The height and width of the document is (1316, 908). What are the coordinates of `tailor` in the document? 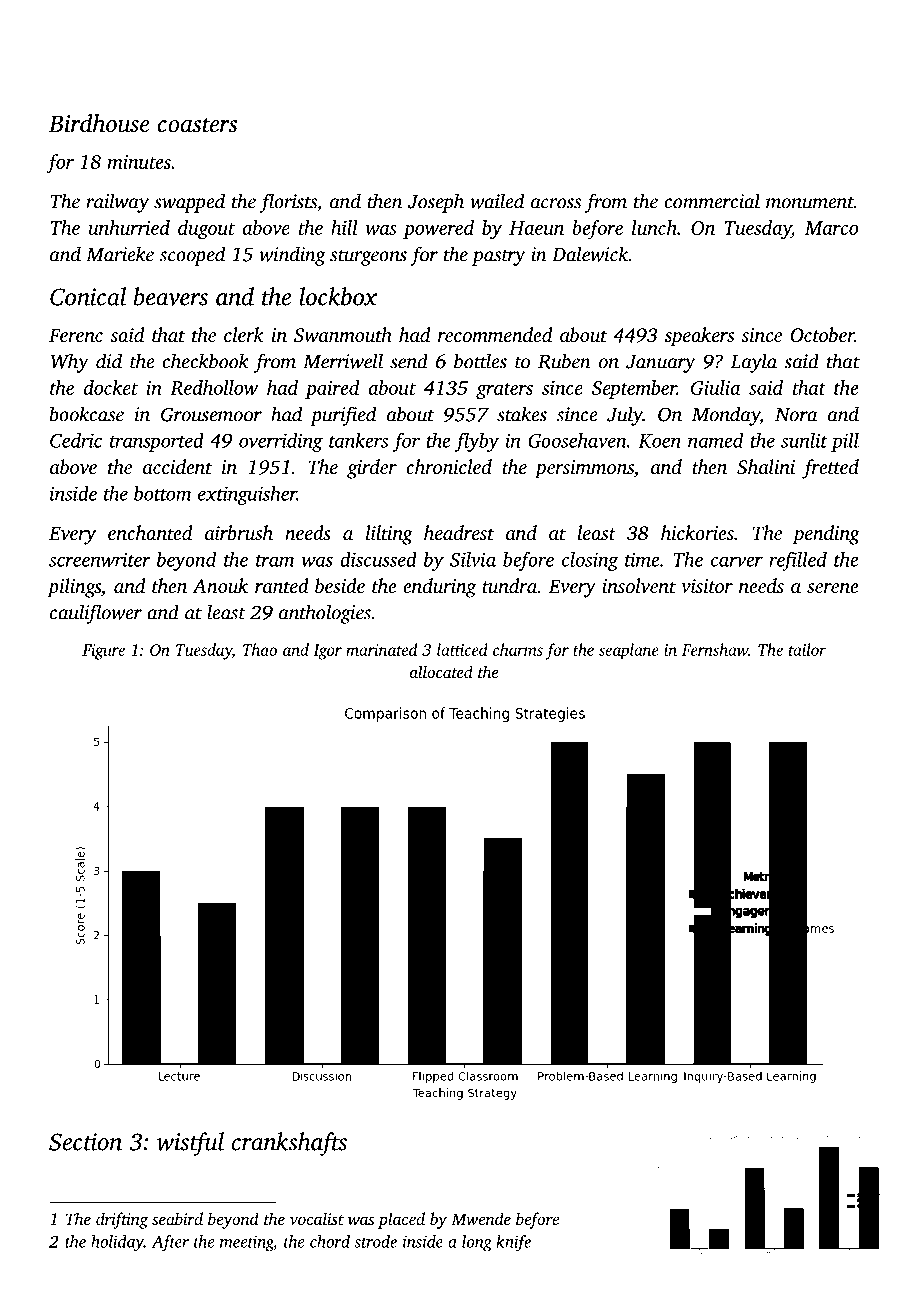 It's located at (807, 649).
